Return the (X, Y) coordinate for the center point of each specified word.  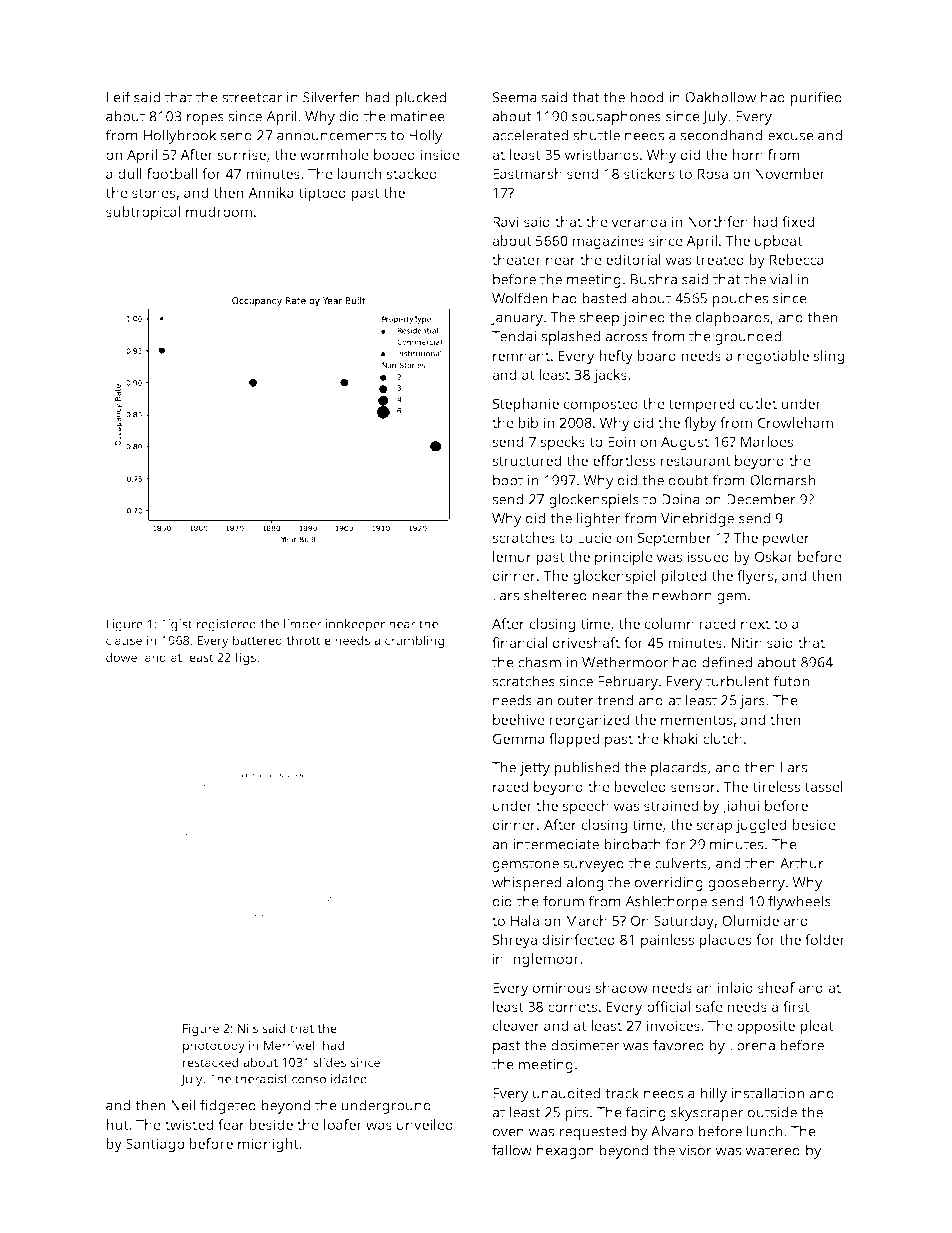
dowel (123, 657)
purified (816, 98)
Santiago (155, 1145)
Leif (119, 97)
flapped (574, 740)
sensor (693, 788)
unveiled (425, 1124)
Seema (514, 97)
